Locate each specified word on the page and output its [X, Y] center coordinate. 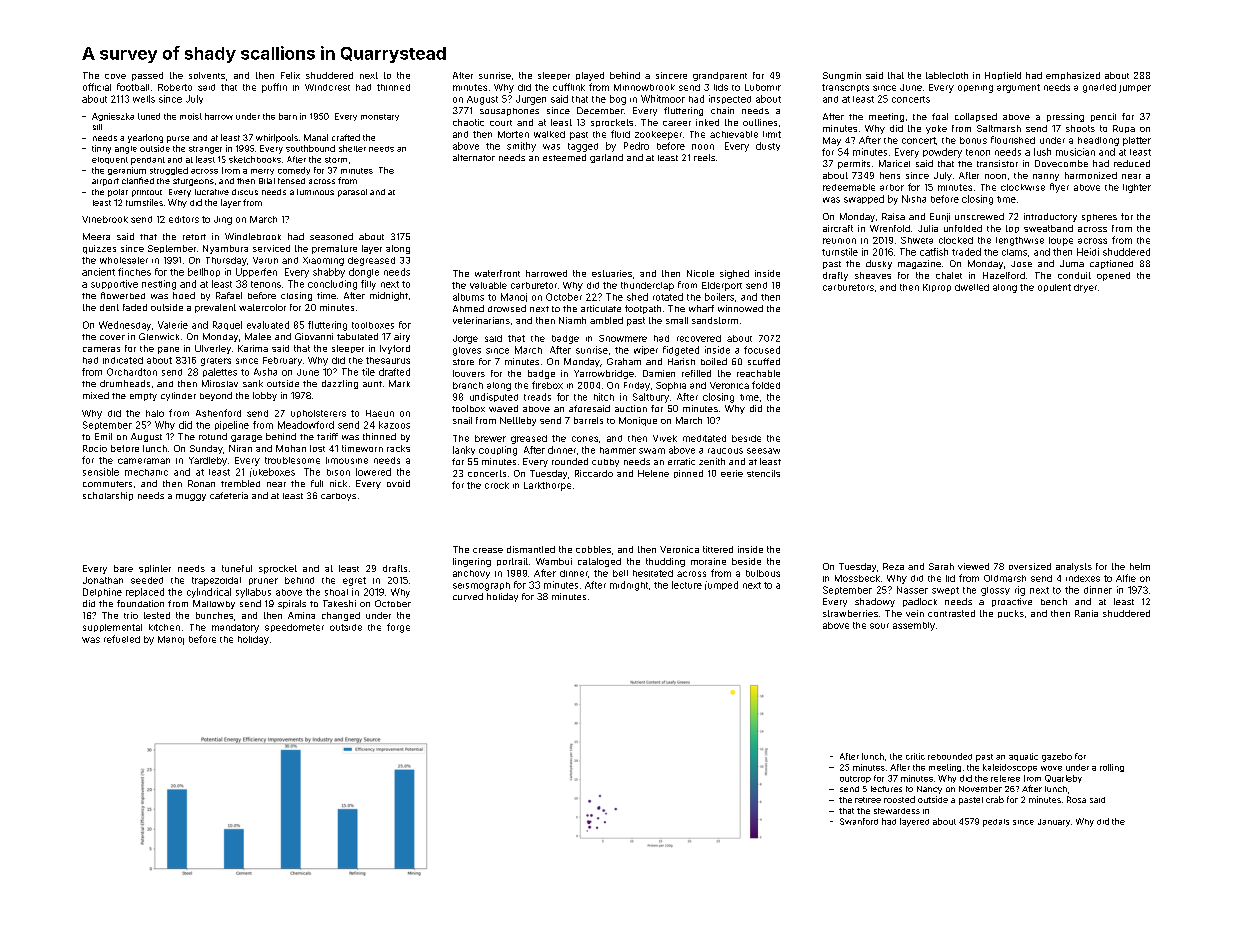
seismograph [481, 586]
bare [123, 568]
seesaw [763, 451]
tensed [291, 181]
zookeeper [658, 135]
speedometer [294, 628]
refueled [122, 639]
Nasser [912, 590]
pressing [1065, 117]
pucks [1011, 614]
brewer [490, 438]
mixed [96, 395]
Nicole [700, 273]
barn [288, 116]
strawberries [850, 613]
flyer [1059, 188]
